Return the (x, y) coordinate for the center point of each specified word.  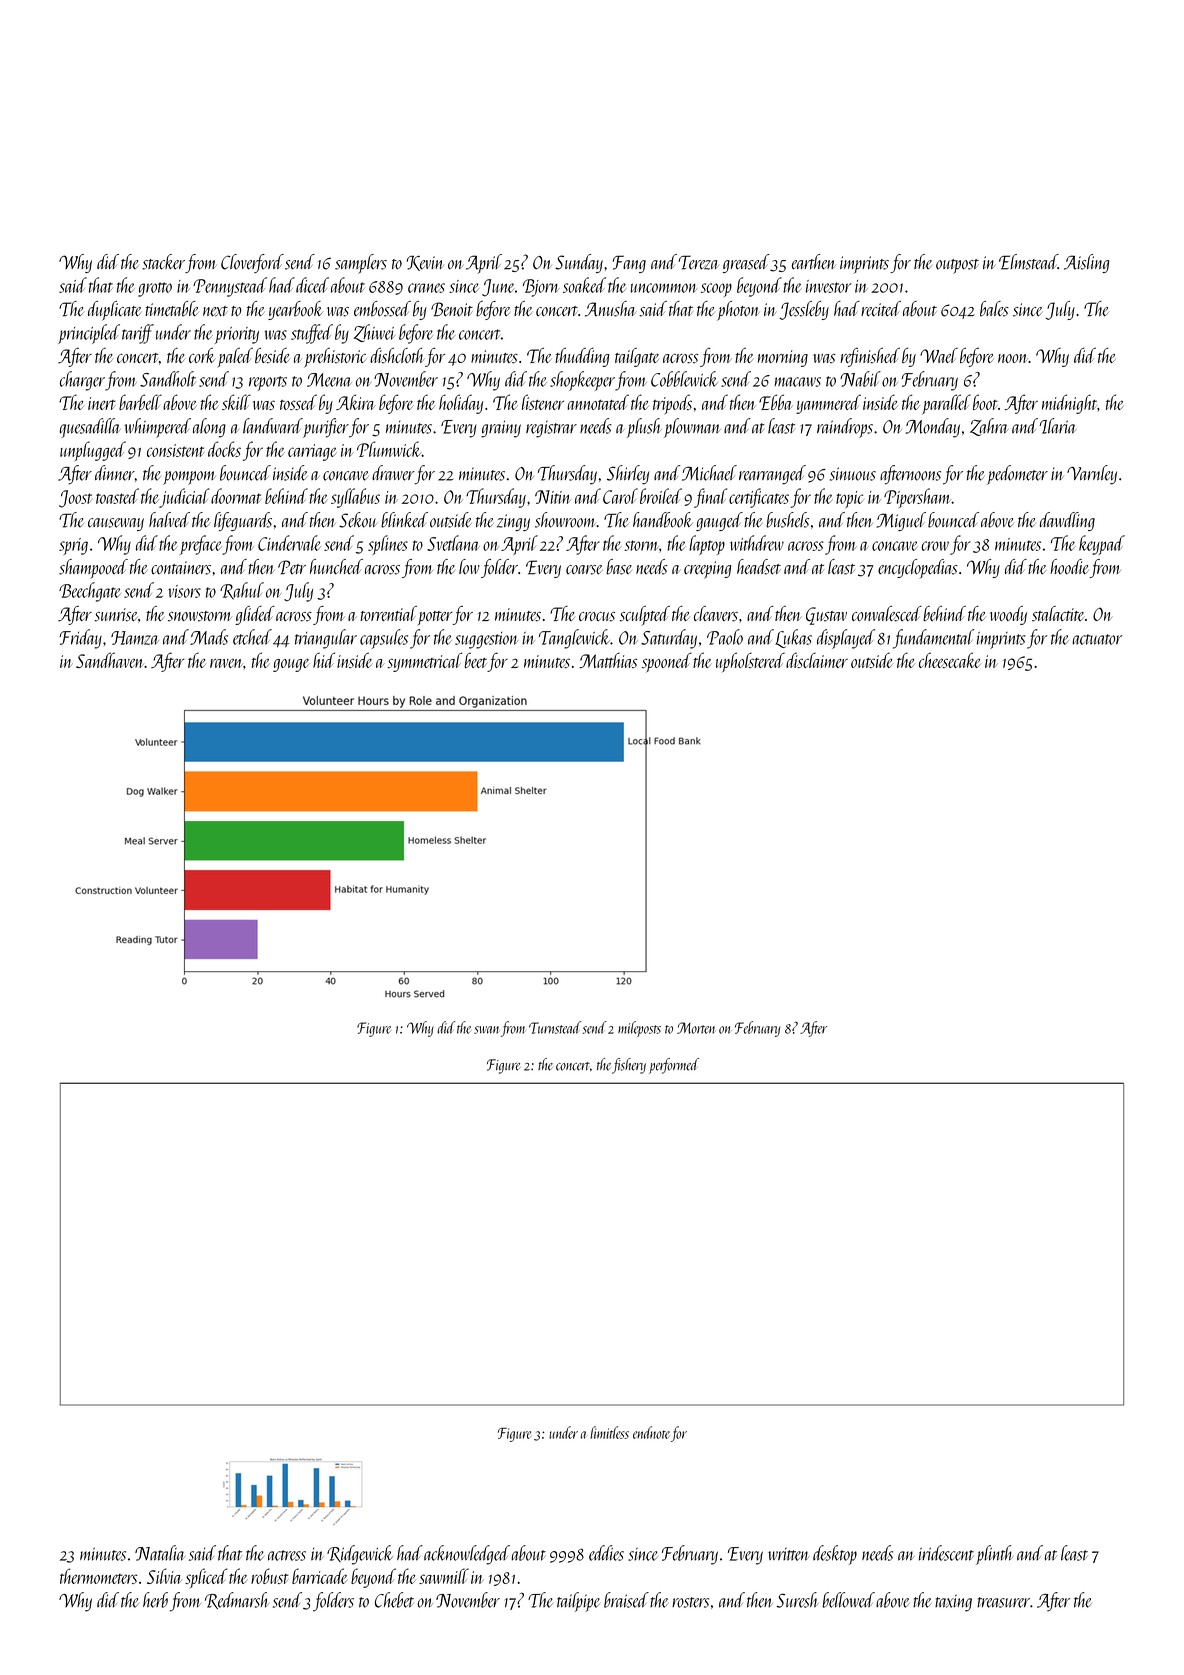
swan (486, 1030)
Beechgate (90, 592)
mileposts (639, 1029)
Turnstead (555, 1027)
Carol (620, 496)
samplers (361, 264)
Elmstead (1028, 262)
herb (155, 1600)
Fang (629, 264)
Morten (696, 1028)
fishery (629, 1066)
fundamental (933, 639)
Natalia (160, 1553)
